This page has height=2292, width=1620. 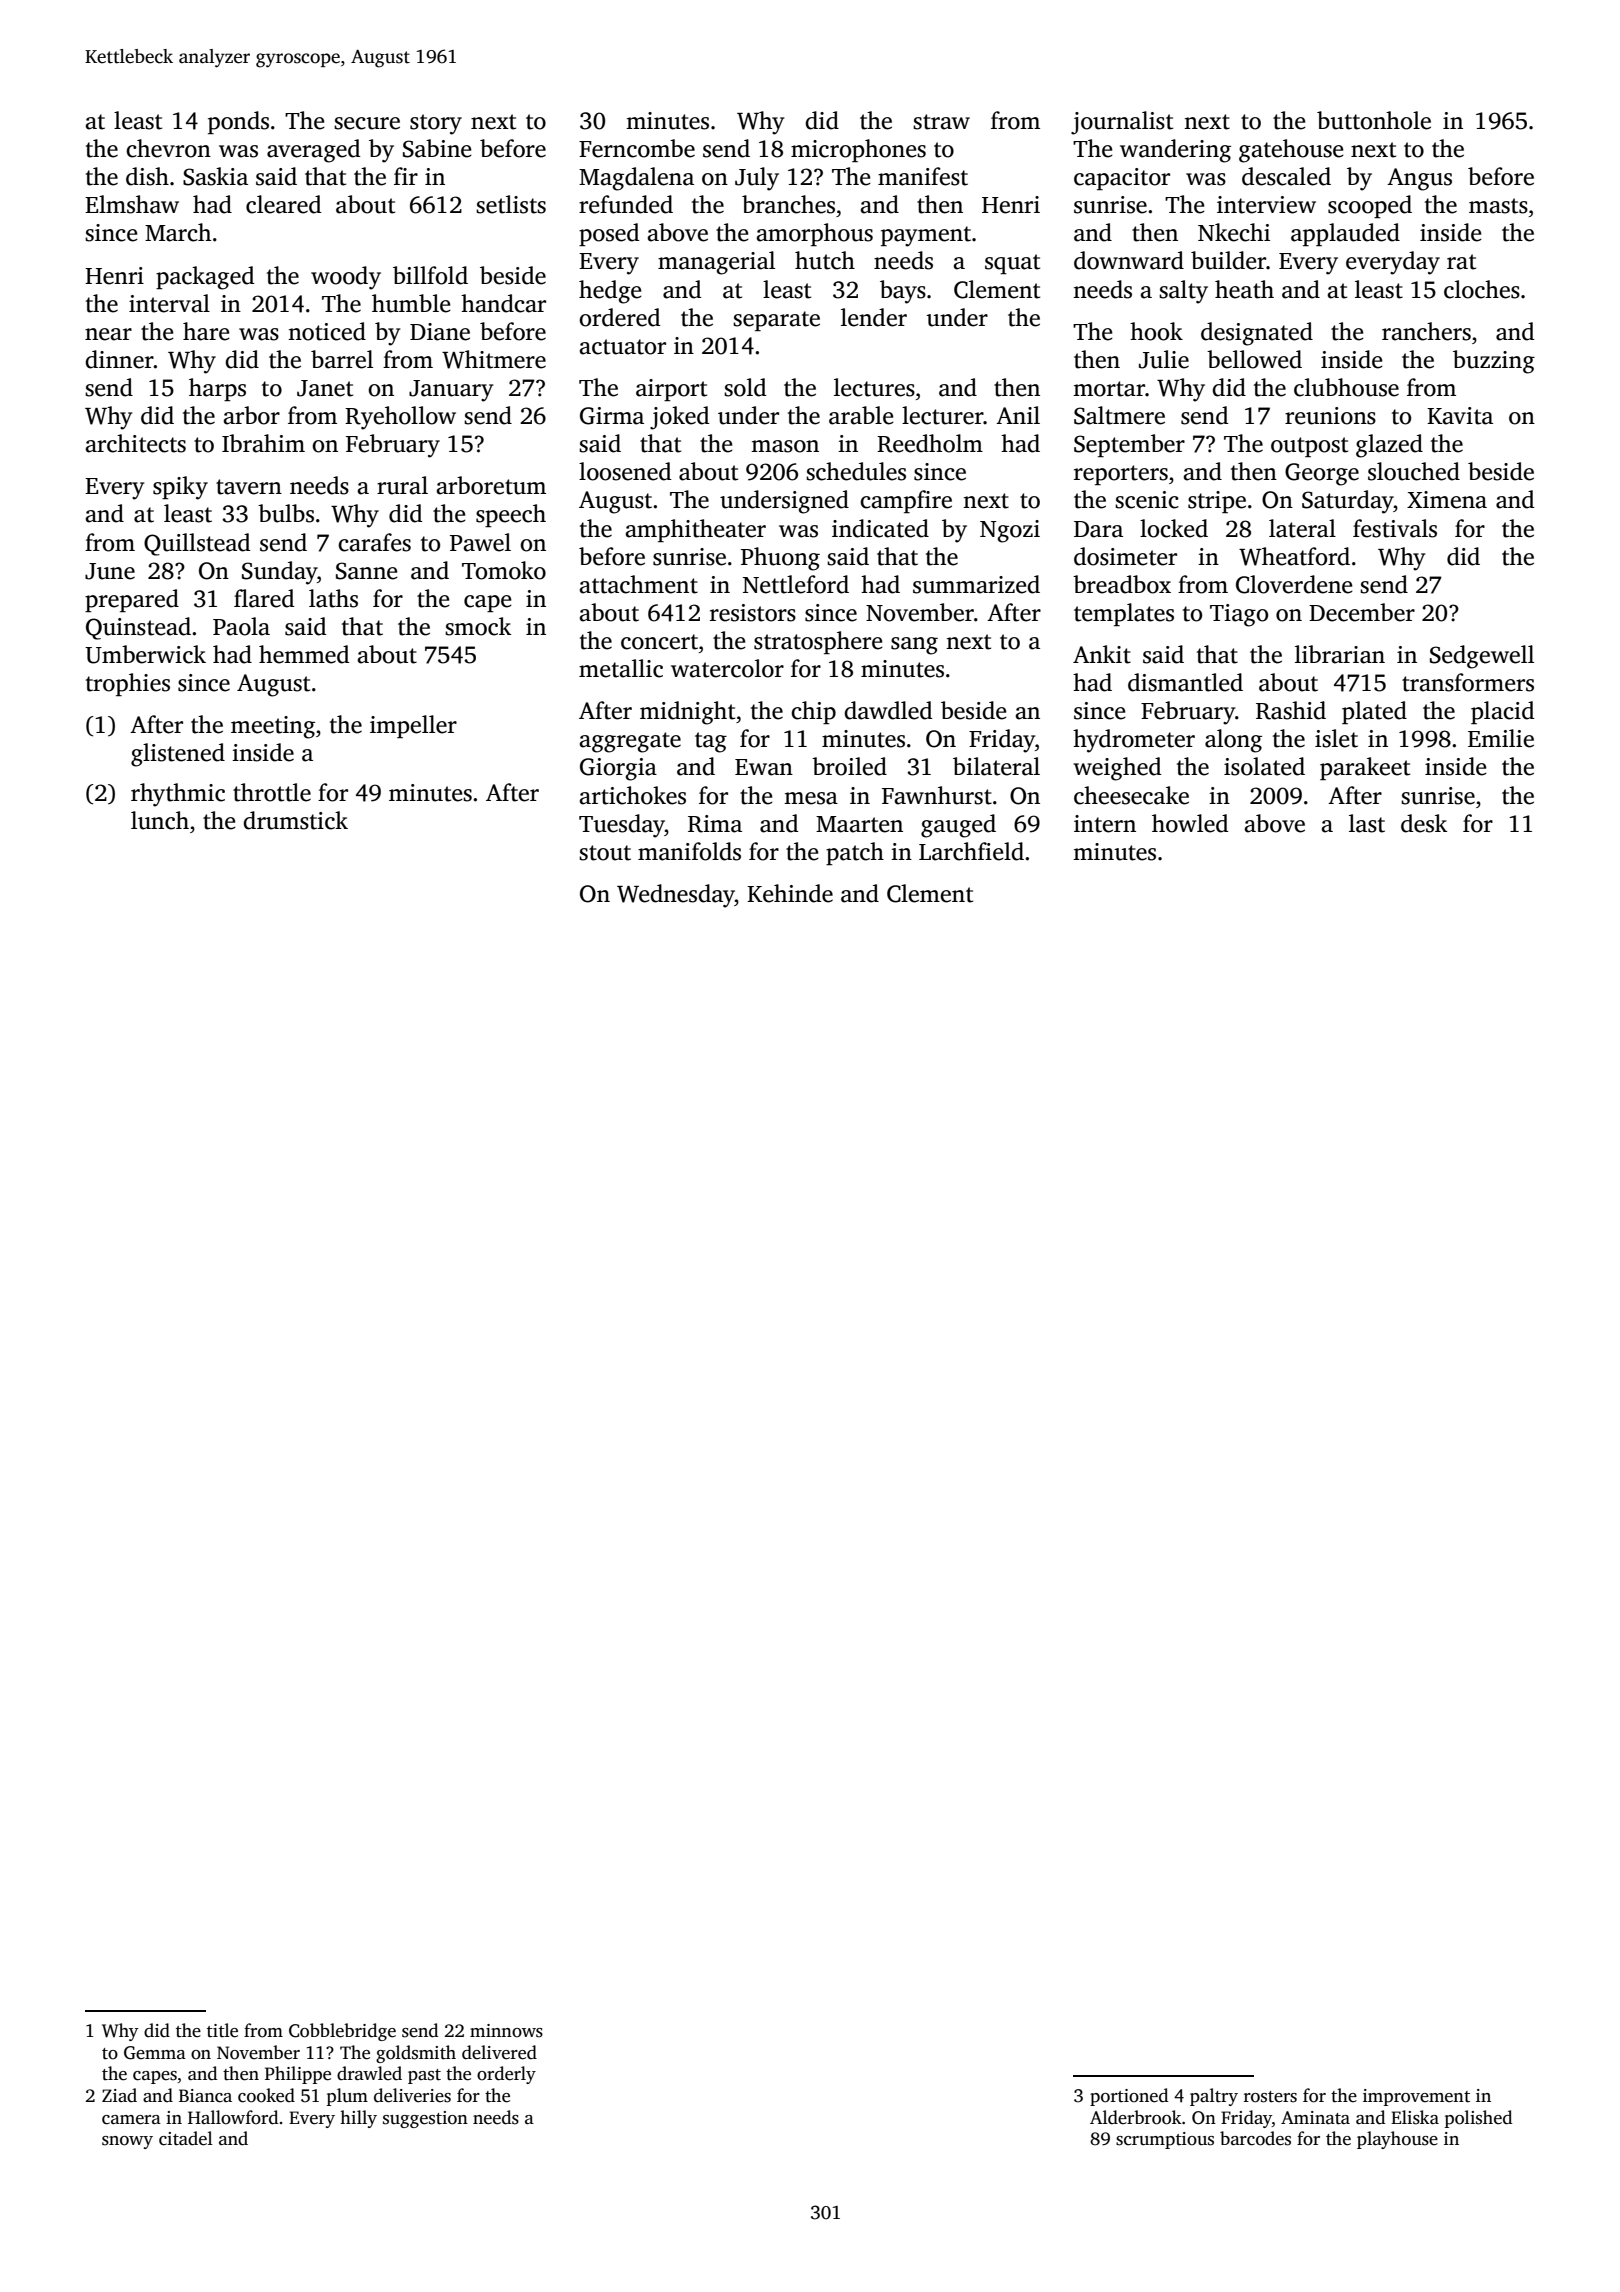 What do you see at coordinates (1018, 415) in the page?
I see `Anil` at bounding box center [1018, 415].
